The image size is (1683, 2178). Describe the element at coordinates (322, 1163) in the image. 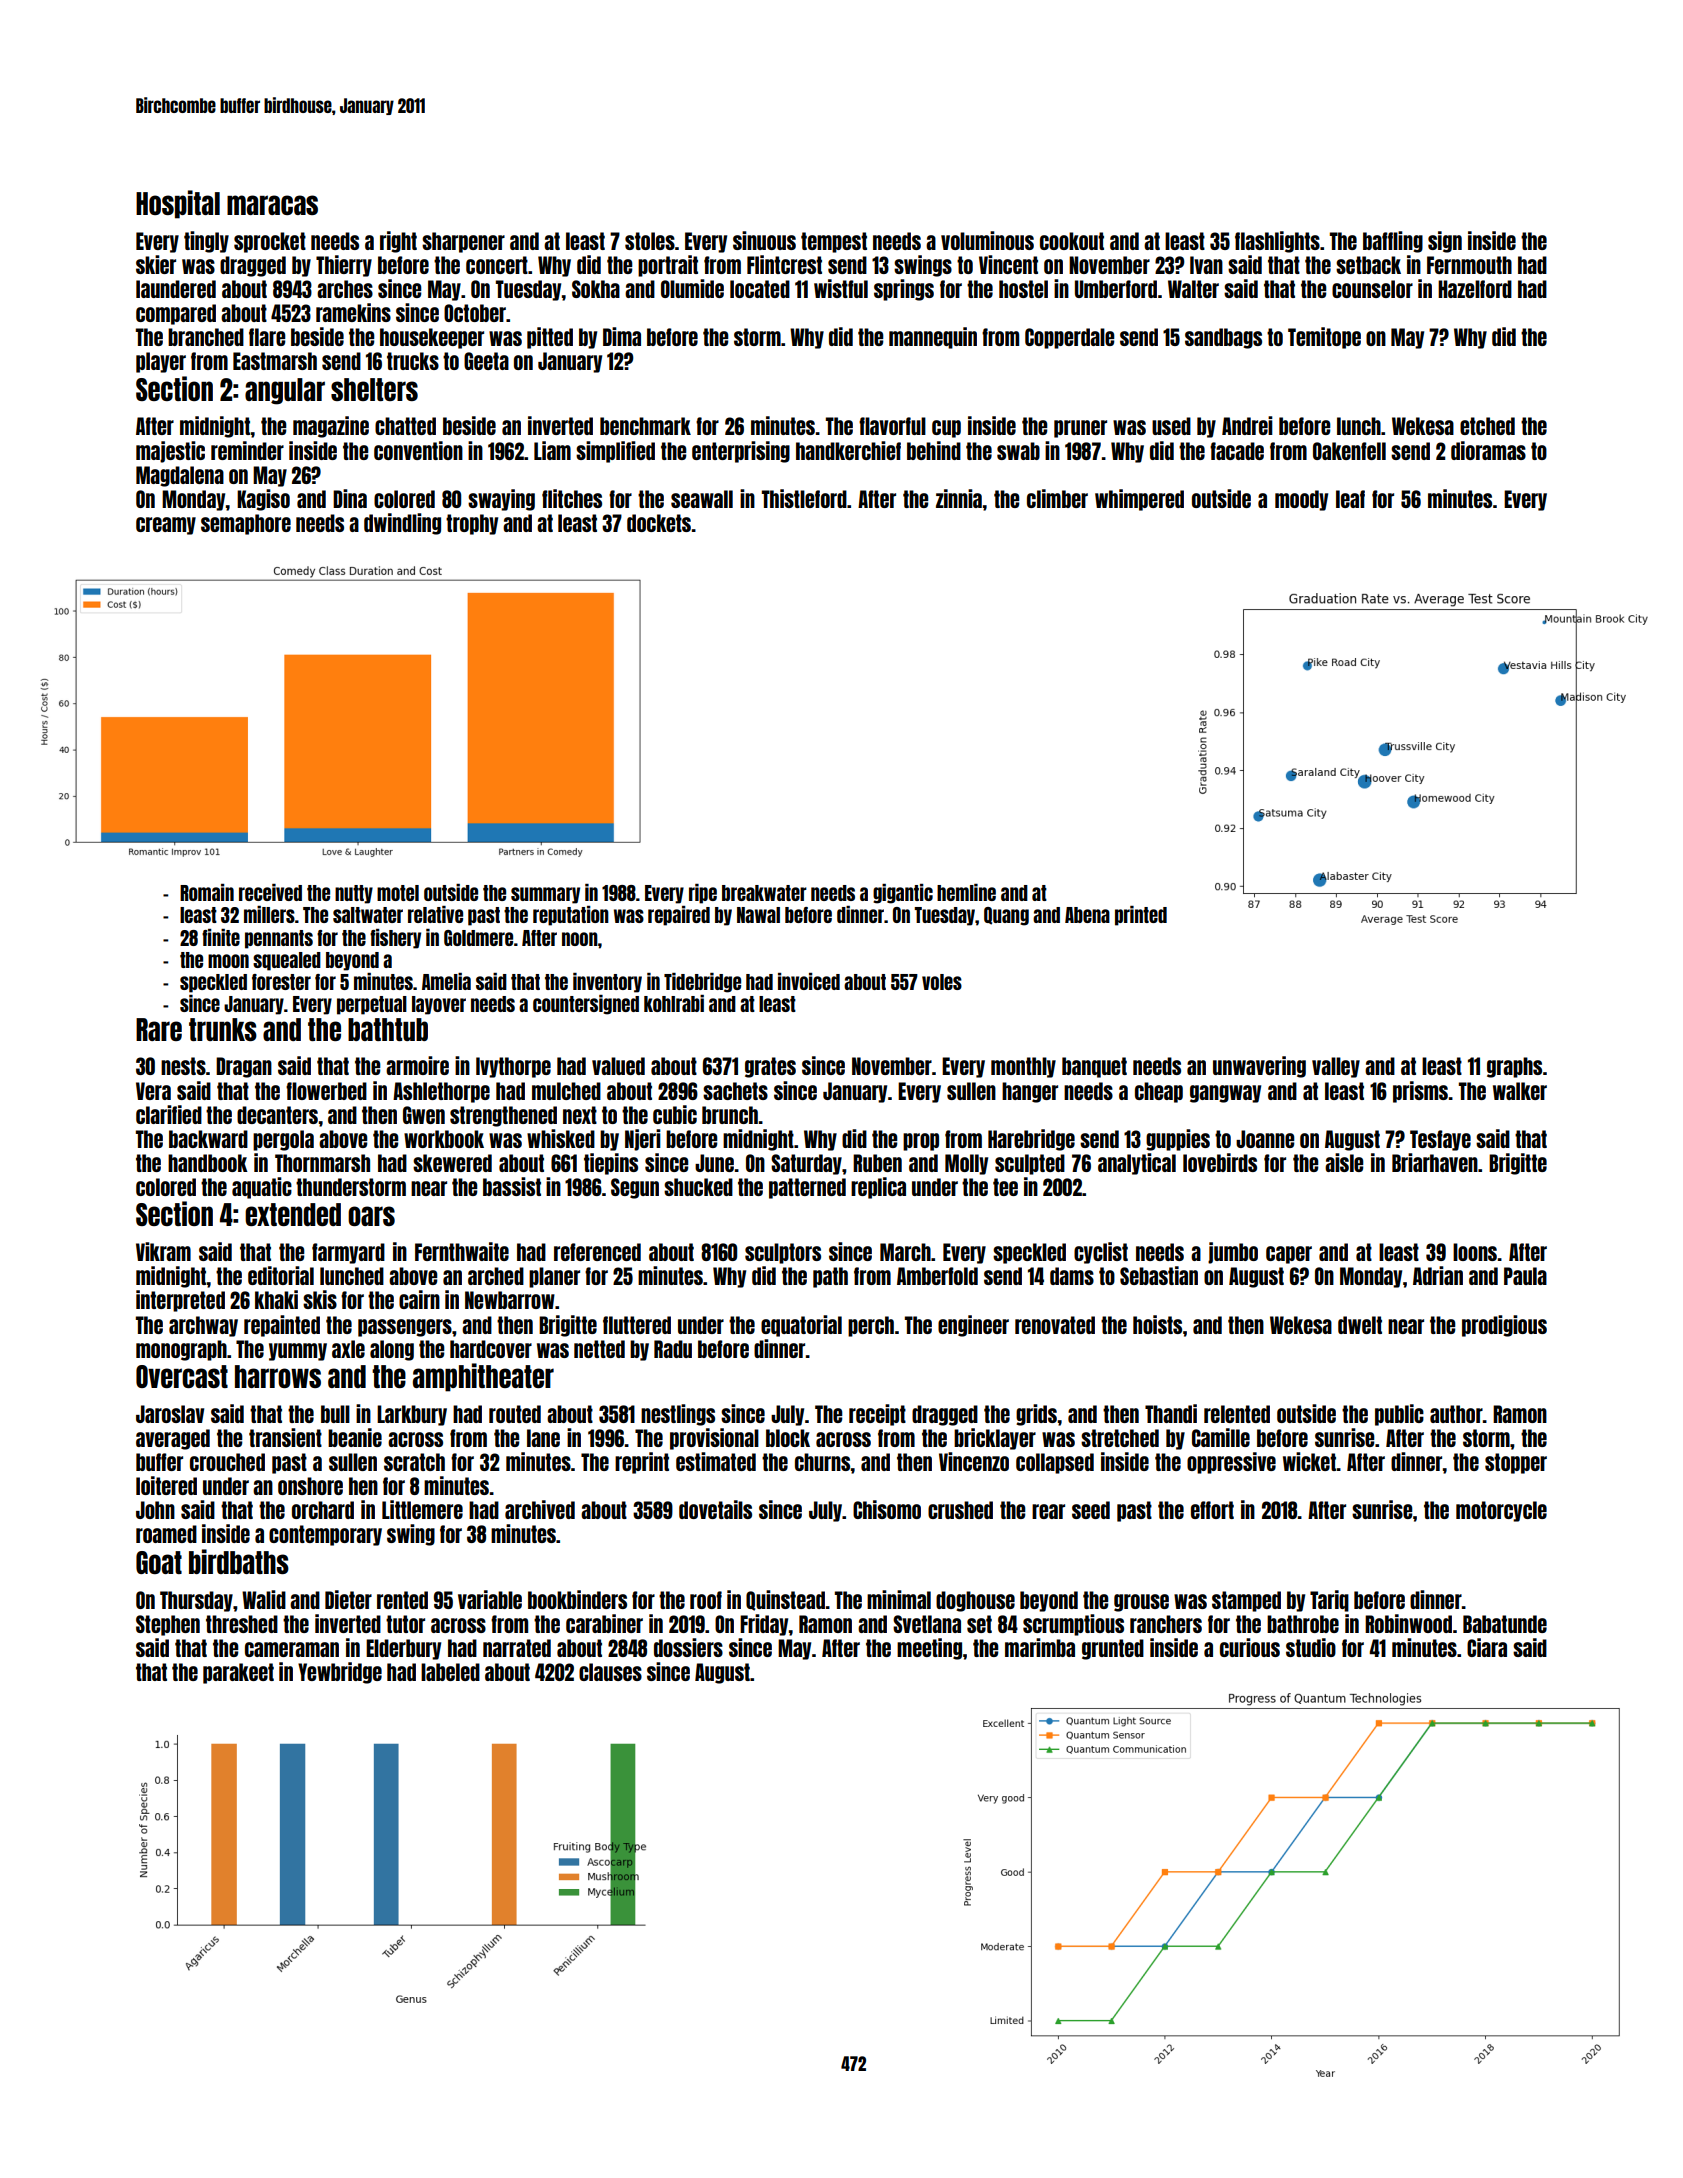

I see `Thornmarsh` at that location.
